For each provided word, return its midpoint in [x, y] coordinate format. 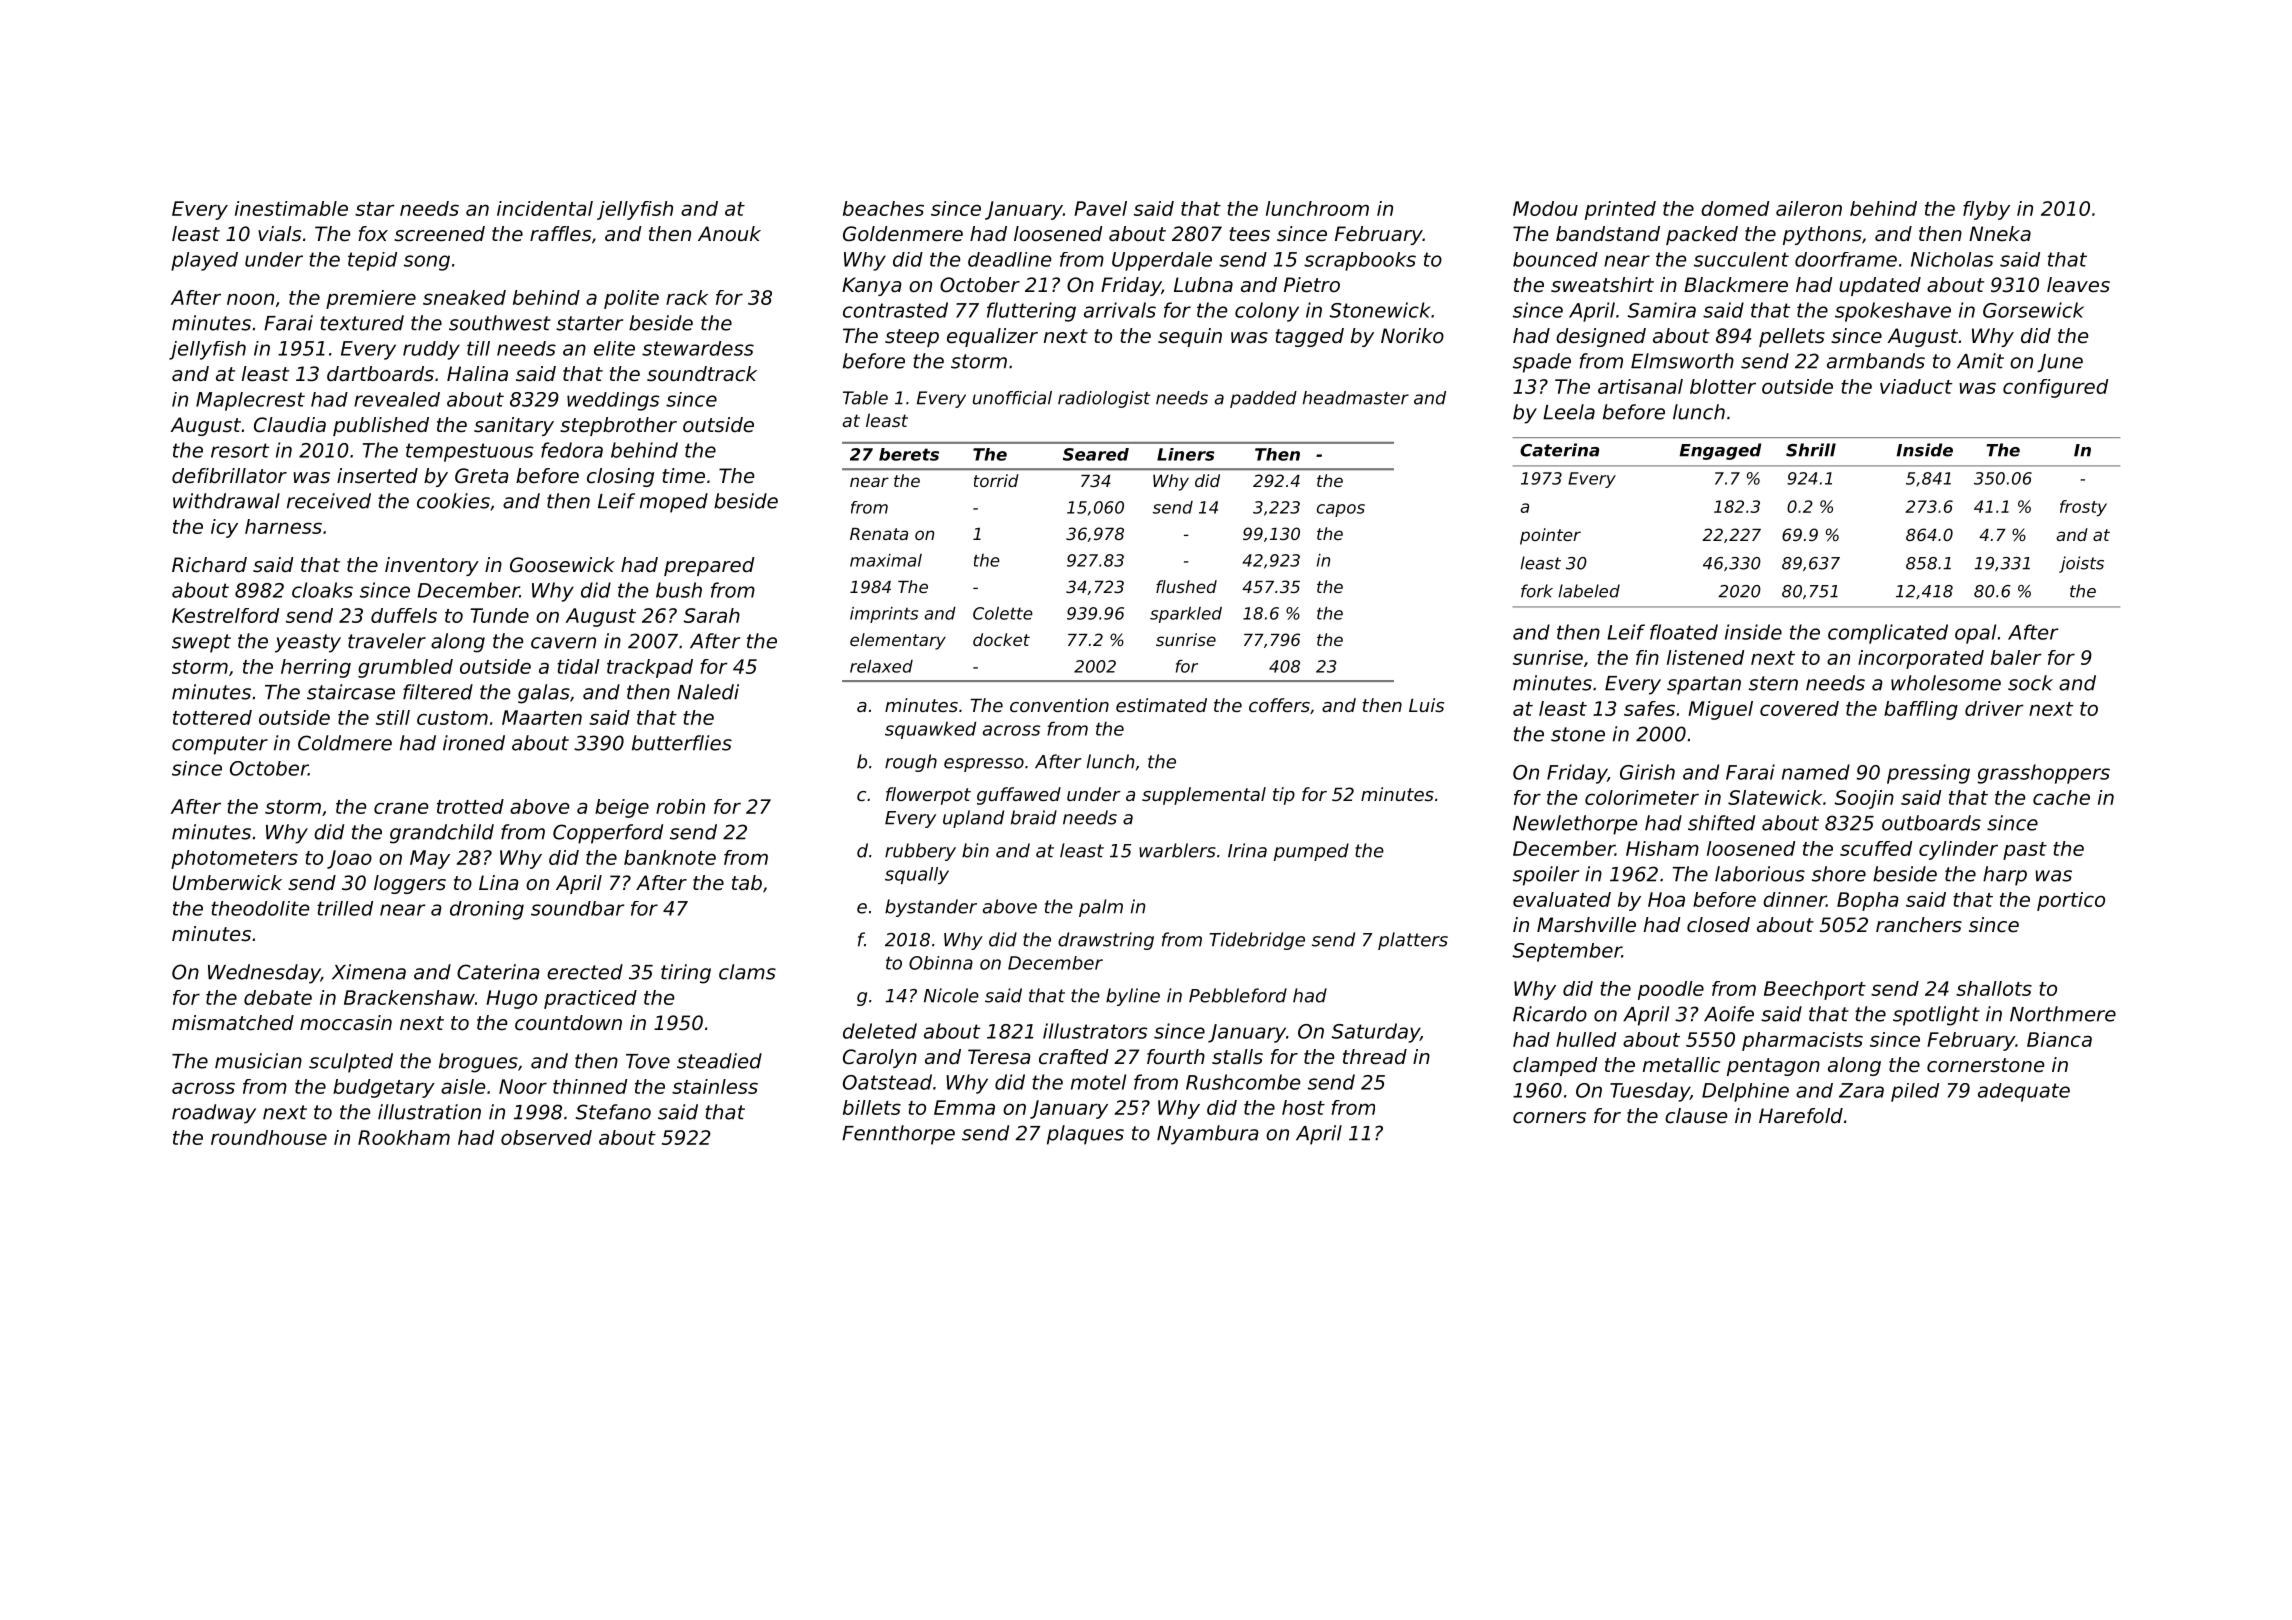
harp [2005, 876]
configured [2055, 388]
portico [2071, 901]
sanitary [514, 426]
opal [1975, 634]
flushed [1186, 586]
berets [909, 454]
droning [487, 910]
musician [258, 1061]
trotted [470, 806]
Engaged [1720, 451]
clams [747, 972]
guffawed [1019, 796]
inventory [432, 566]
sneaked [464, 297]
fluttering [1031, 312]
